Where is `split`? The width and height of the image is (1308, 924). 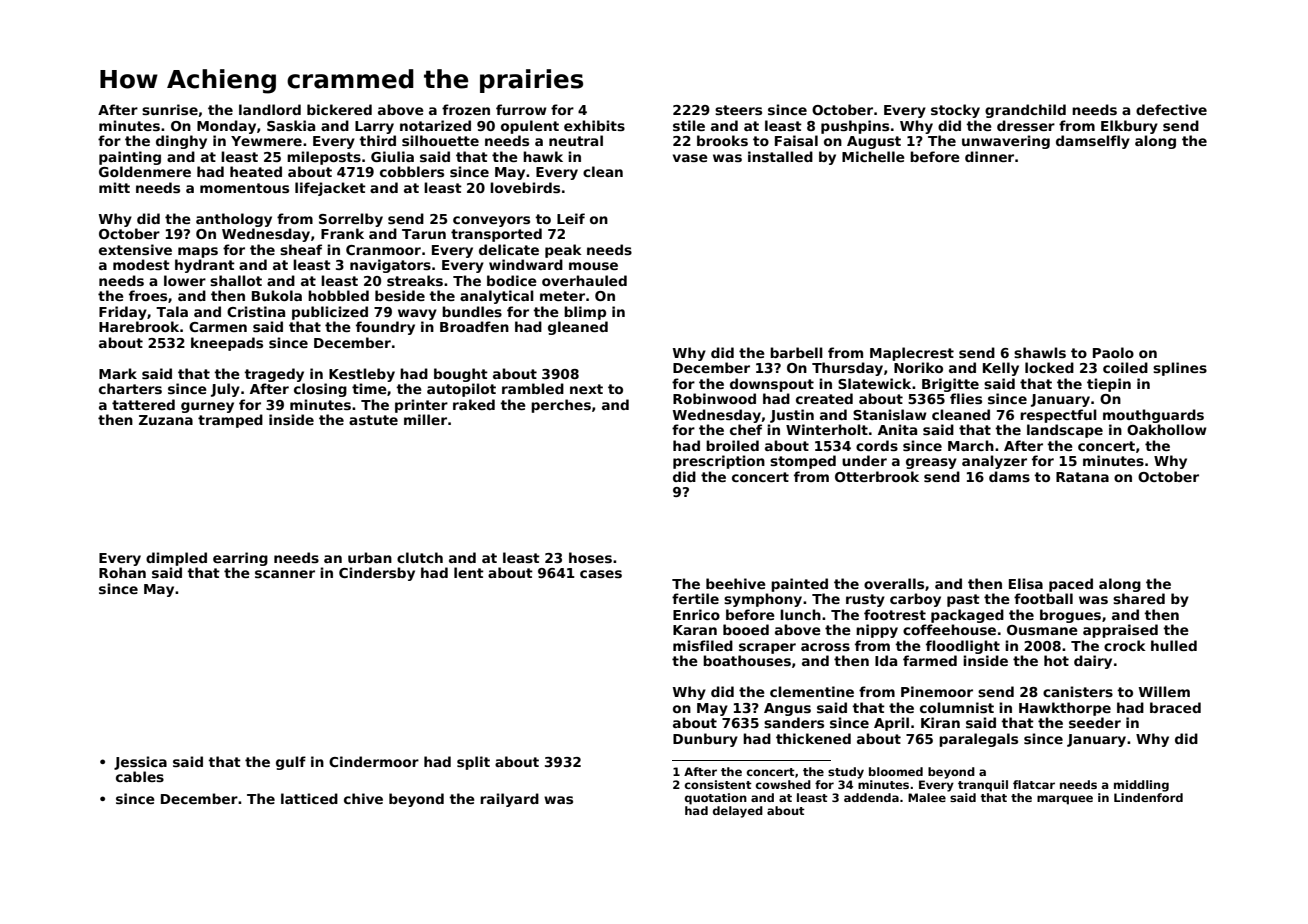 split is located at coordinates (473, 763).
